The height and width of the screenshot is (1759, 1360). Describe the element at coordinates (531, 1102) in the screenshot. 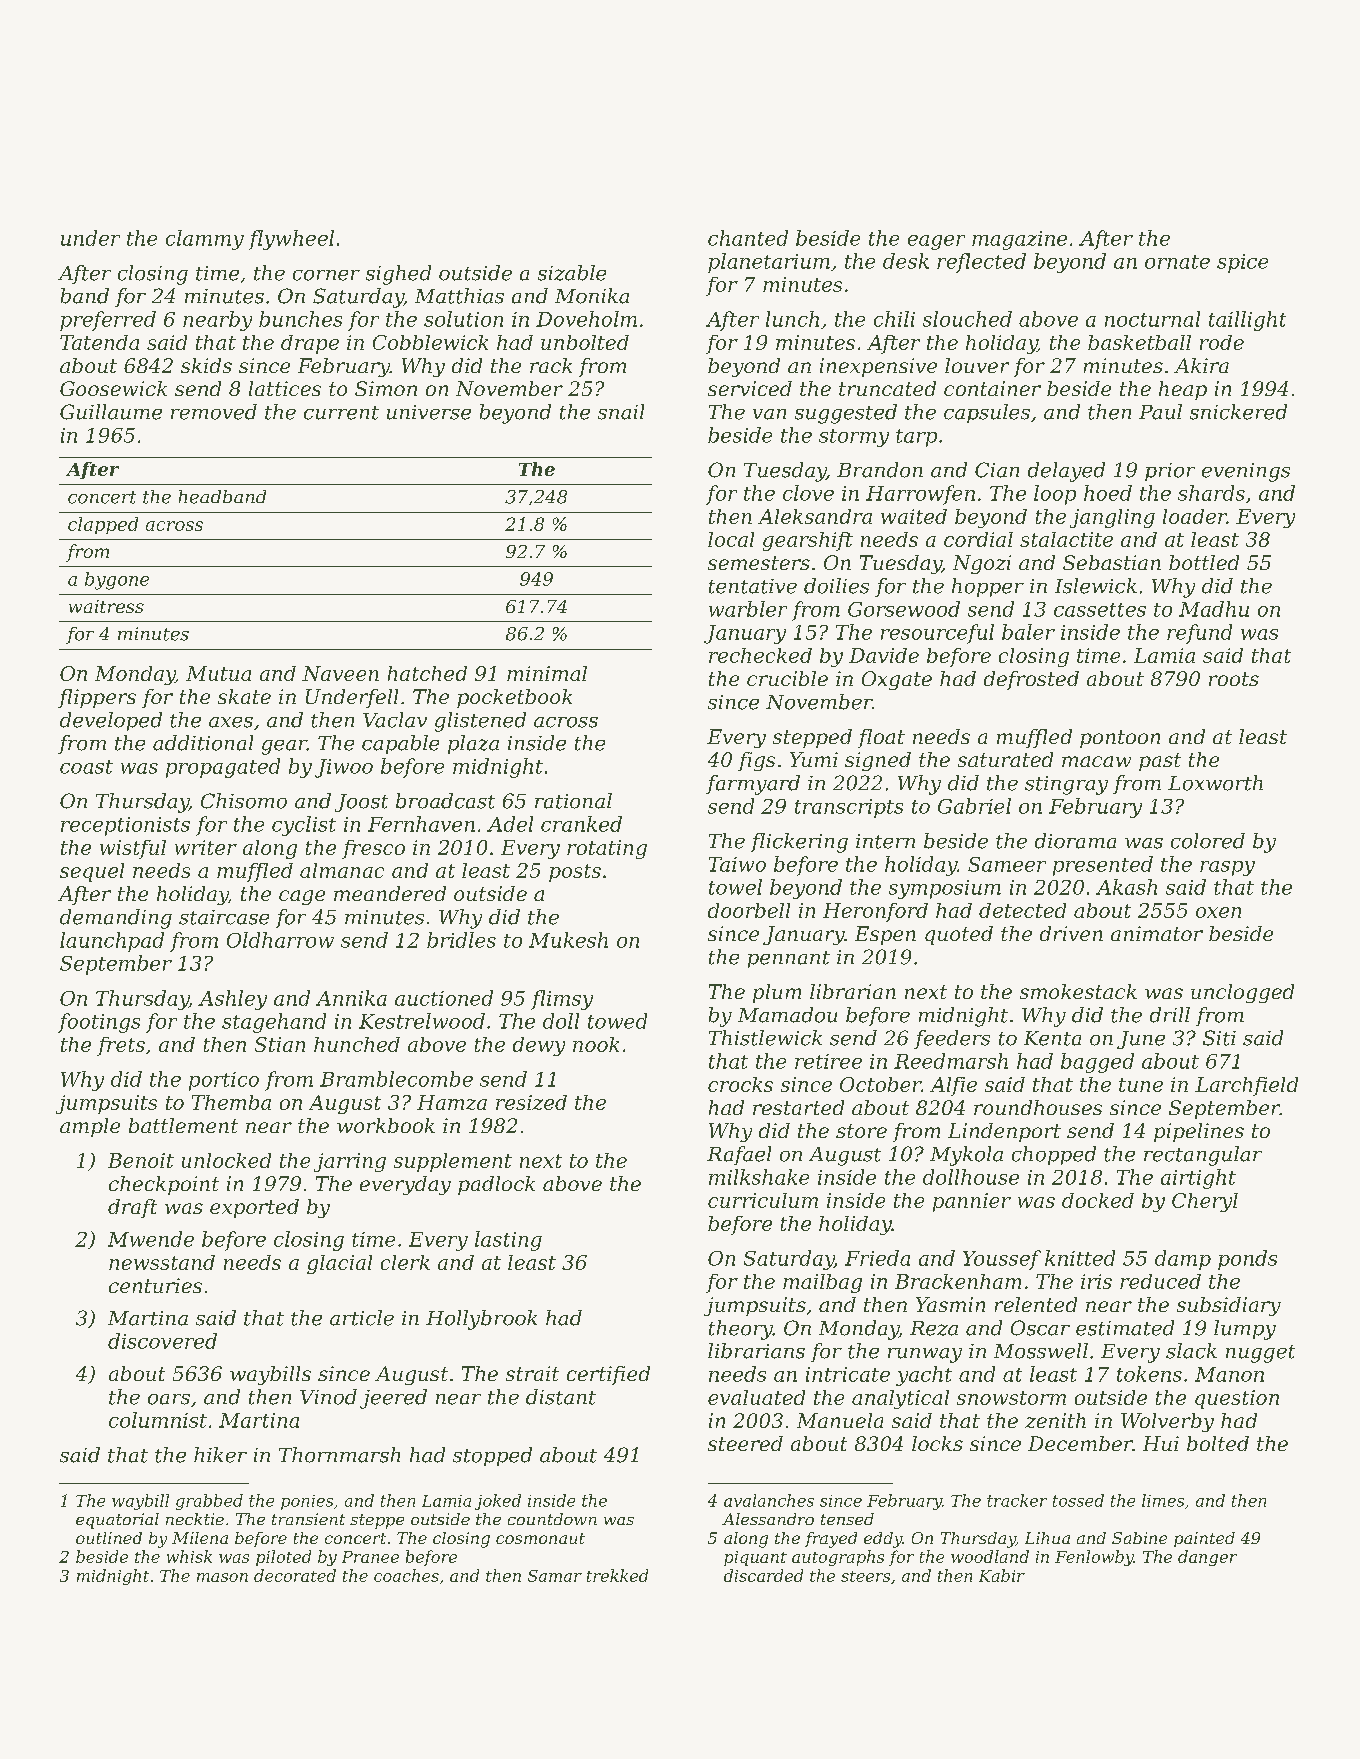

I see `resized` at that location.
